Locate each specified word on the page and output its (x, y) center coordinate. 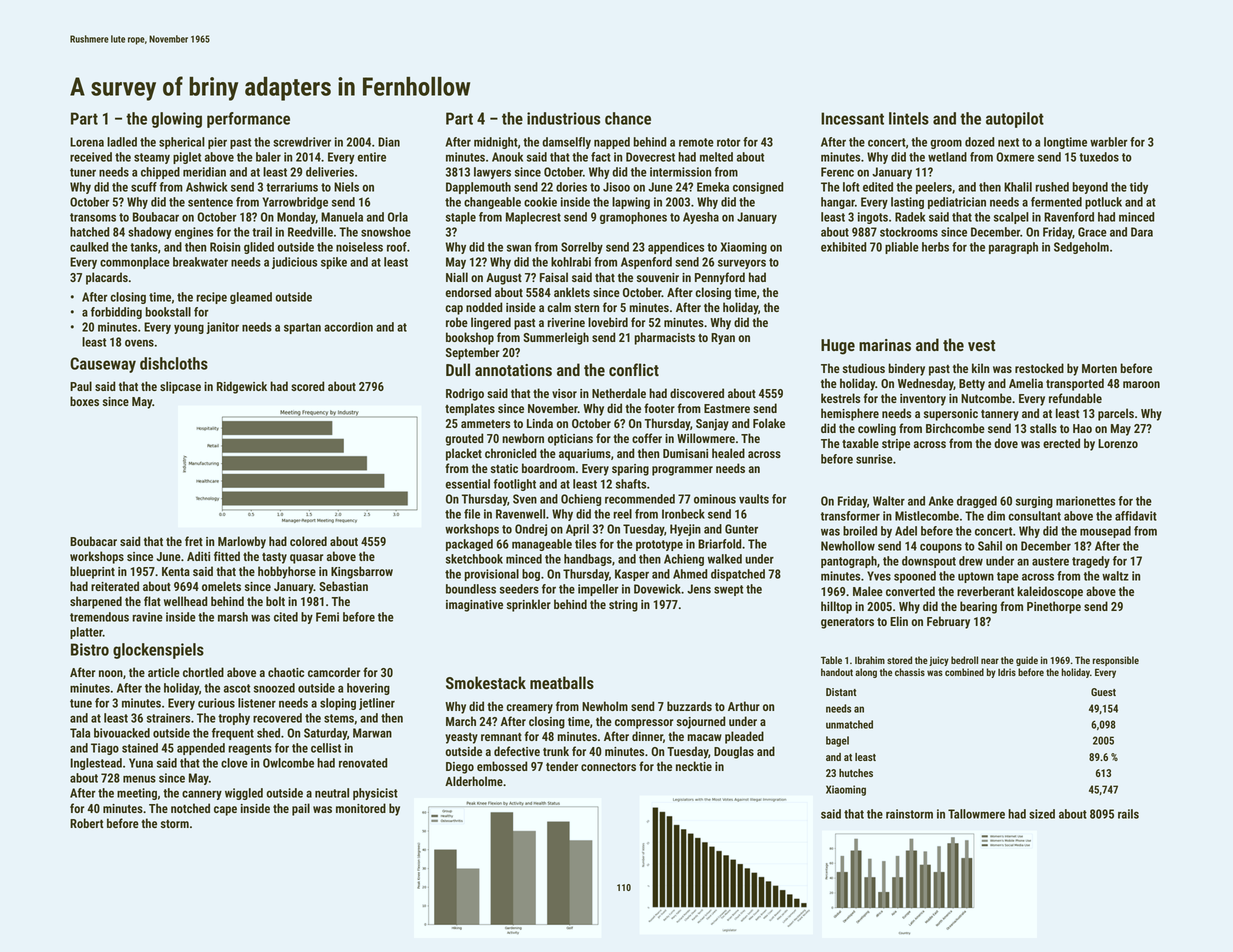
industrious (563, 118)
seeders (519, 589)
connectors (608, 767)
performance (248, 120)
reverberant (985, 591)
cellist (326, 748)
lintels (909, 118)
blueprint (92, 572)
